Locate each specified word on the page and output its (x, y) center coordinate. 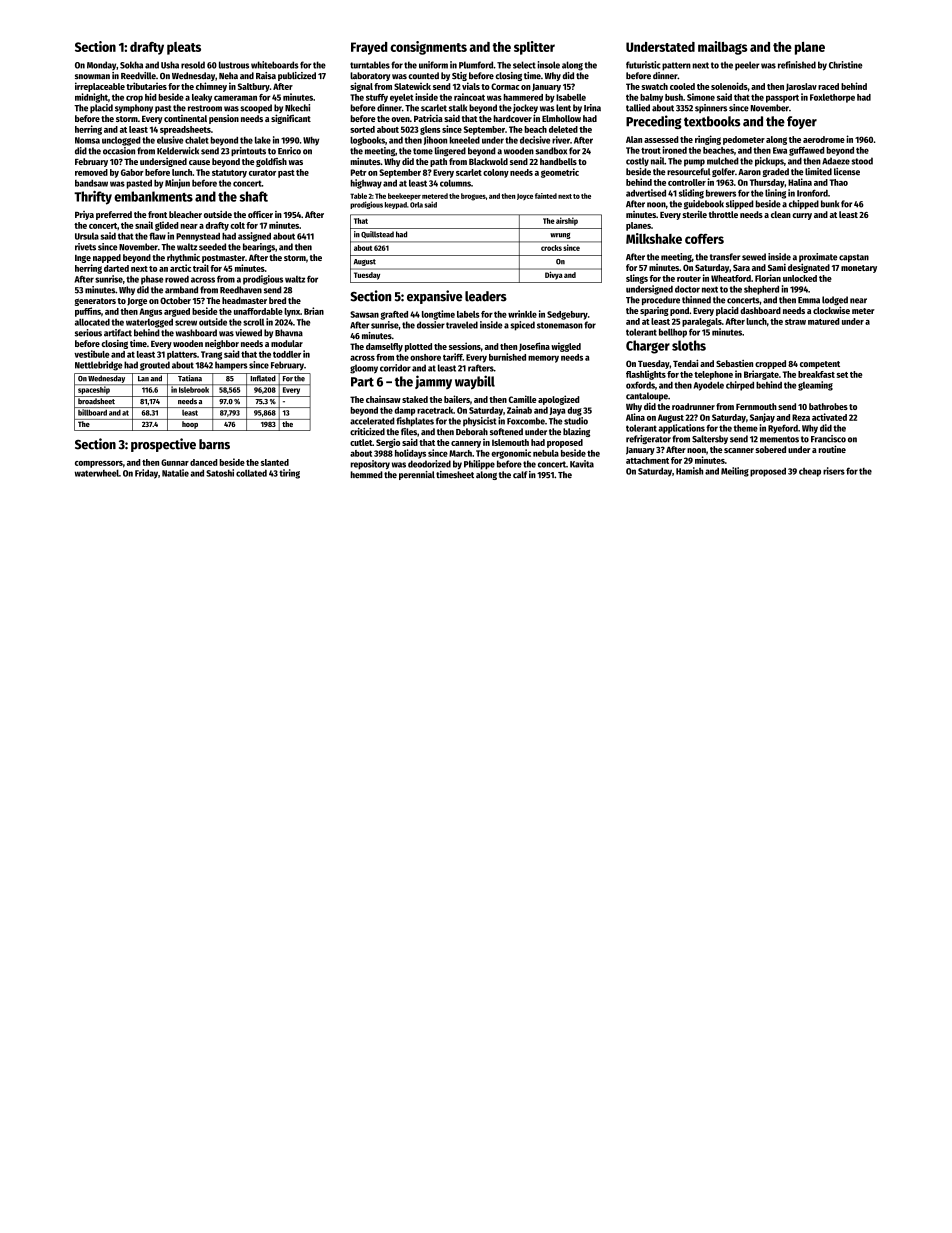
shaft (253, 196)
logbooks (367, 141)
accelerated (372, 421)
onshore (425, 357)
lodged (835, 300)
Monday (101, 65)
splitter (534, 48)
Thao (839, 182)
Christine (846, 65)
